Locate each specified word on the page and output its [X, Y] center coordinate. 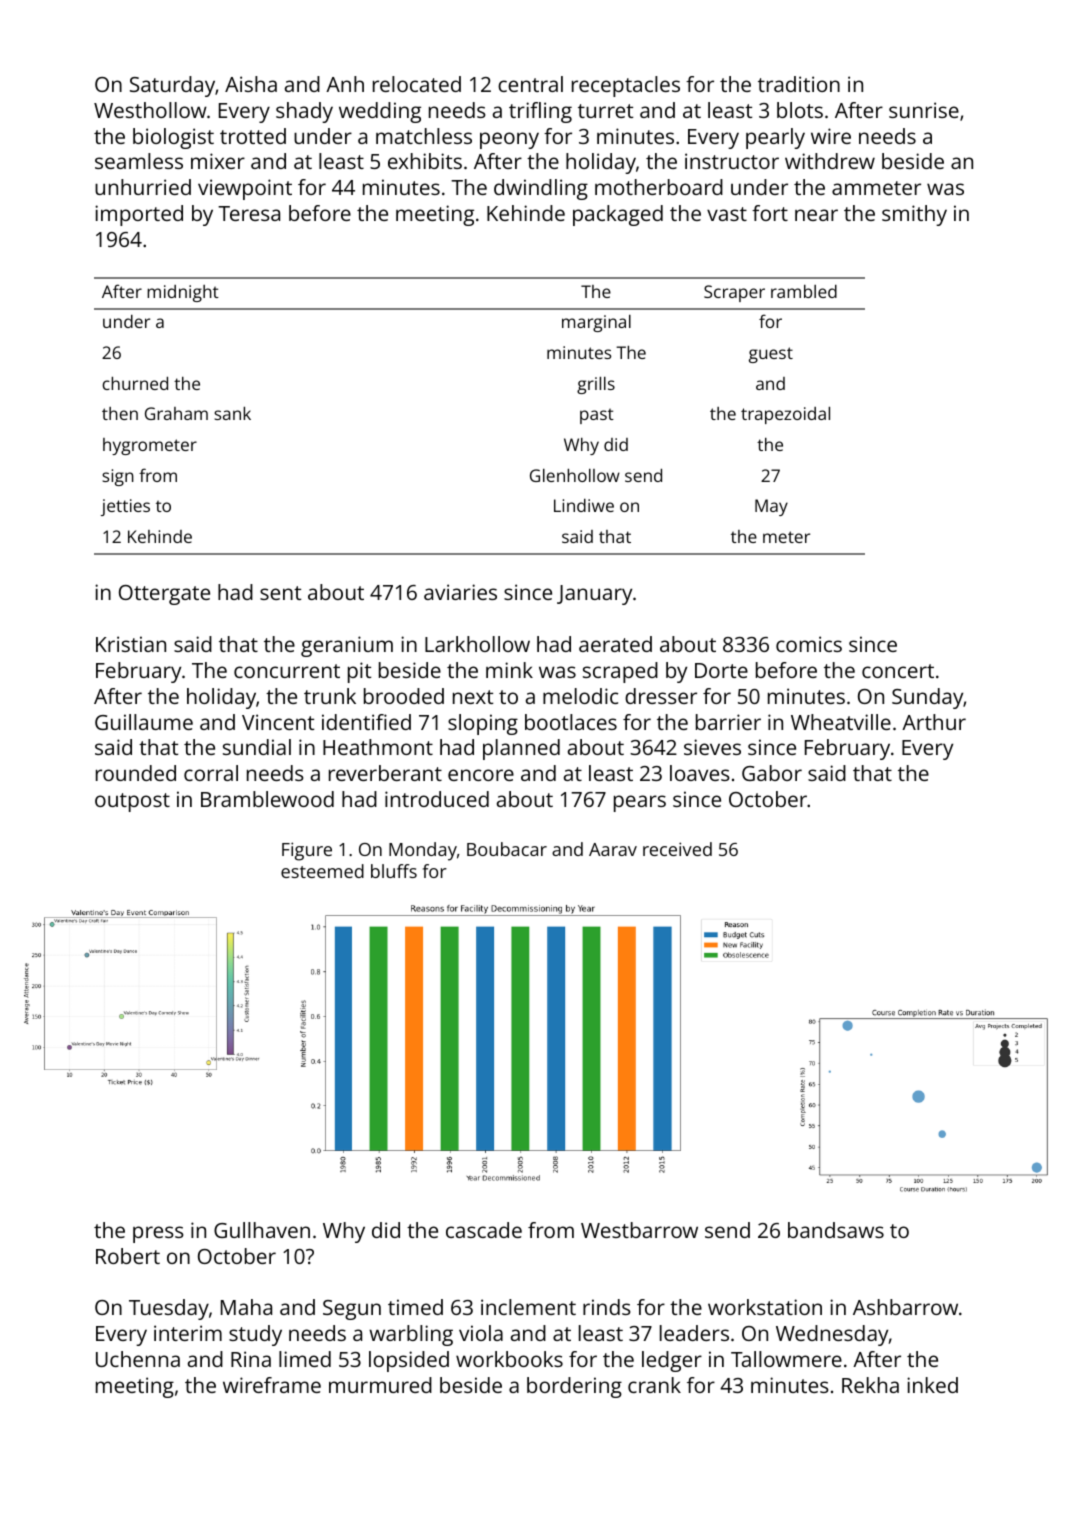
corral [211, 773]
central [530, 84]
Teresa [249, 213]
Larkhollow [477, 644]
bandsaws [836, 1230]
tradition [799, 84]
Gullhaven [262, 1230]
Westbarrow [639, 1230]
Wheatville [841, 722]
